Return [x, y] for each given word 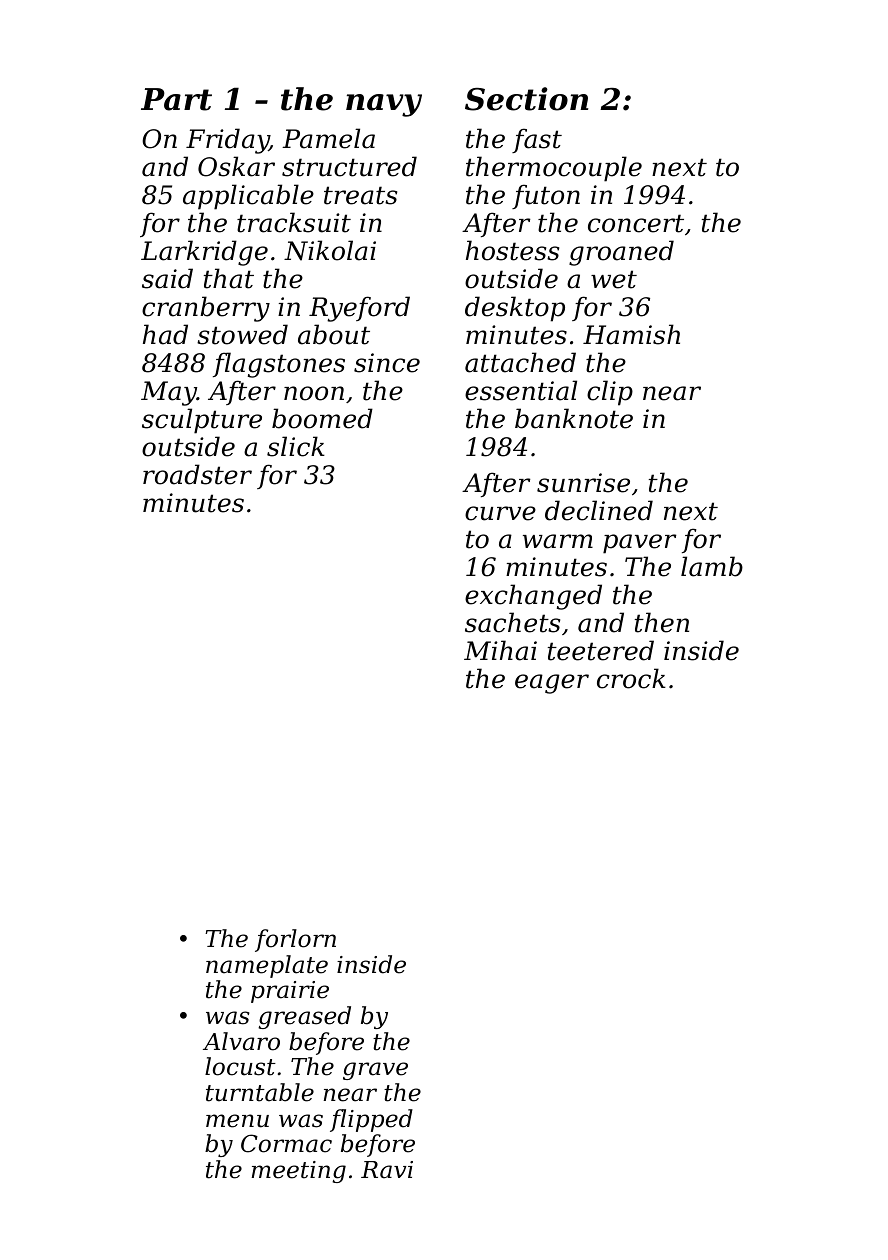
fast [537, 140]
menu [237, 1121]
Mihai [500, 650]
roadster [197, 474]
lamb [712, 566]
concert [636, 223]
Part [176, 99]
